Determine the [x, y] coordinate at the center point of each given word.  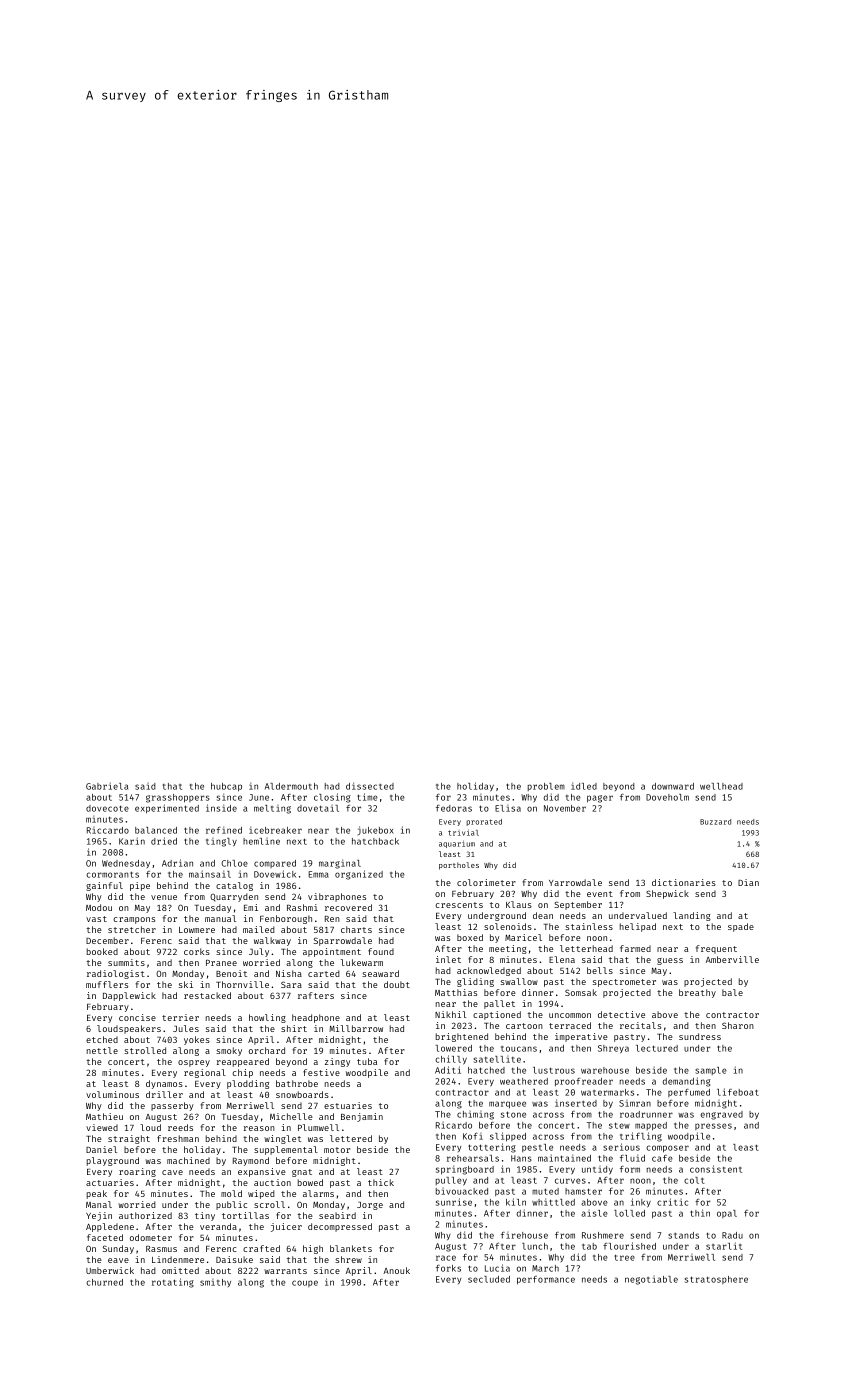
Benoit [231, 973]
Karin [132, 841]
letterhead [586, 948]
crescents [459, 905]
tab [589, 1246]
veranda [218, 1226]
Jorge [370, 1206]
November [565, 808]
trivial [463, 832]
